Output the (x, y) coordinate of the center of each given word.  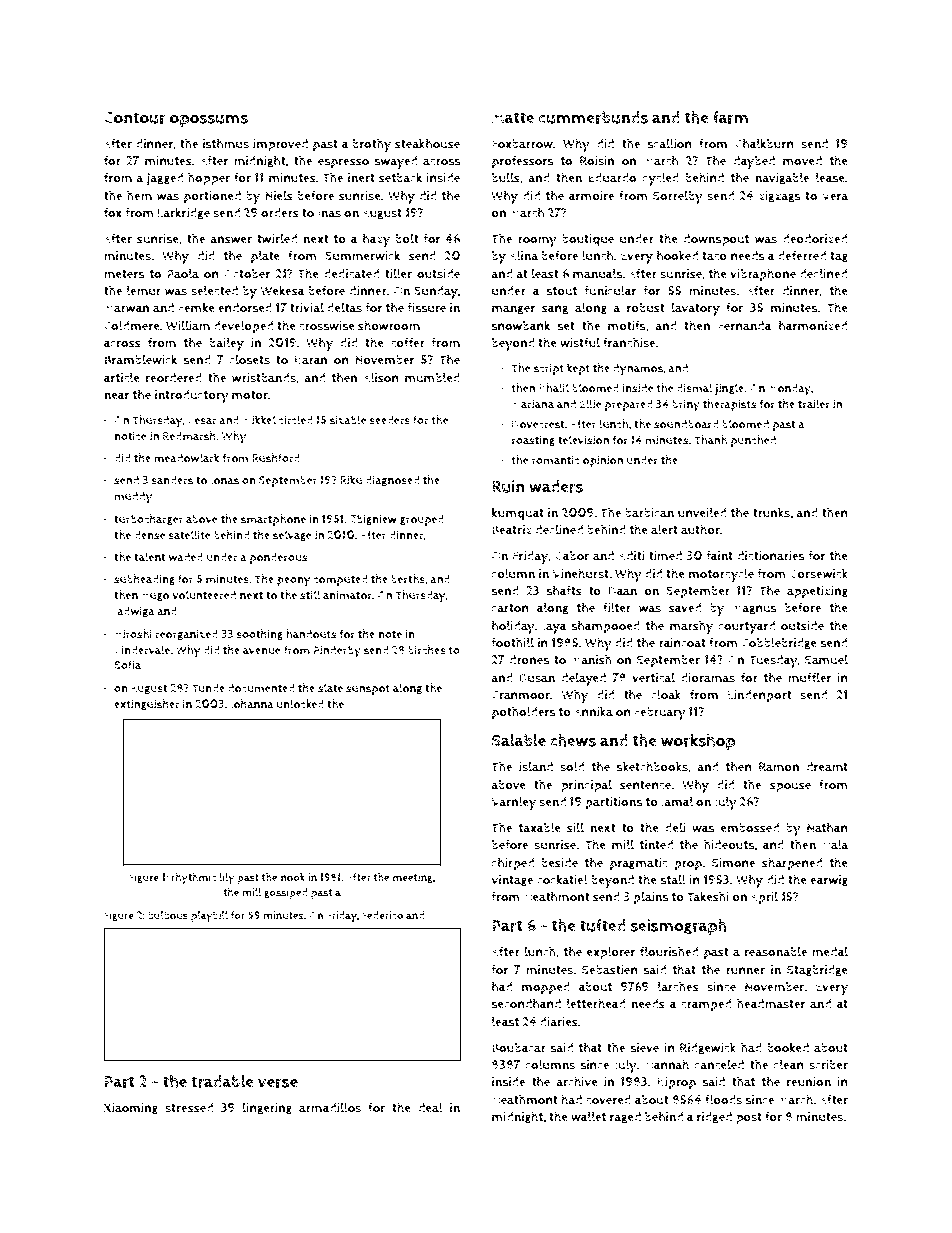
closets (249, 359)
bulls (506, 177)
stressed (189, 1108)
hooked (677, 255)
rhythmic (193, 879)
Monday (789, 389)
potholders (523, 713)
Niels (279, 195)
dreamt (827, 767)
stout (561, 291)
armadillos (330, 1107)
